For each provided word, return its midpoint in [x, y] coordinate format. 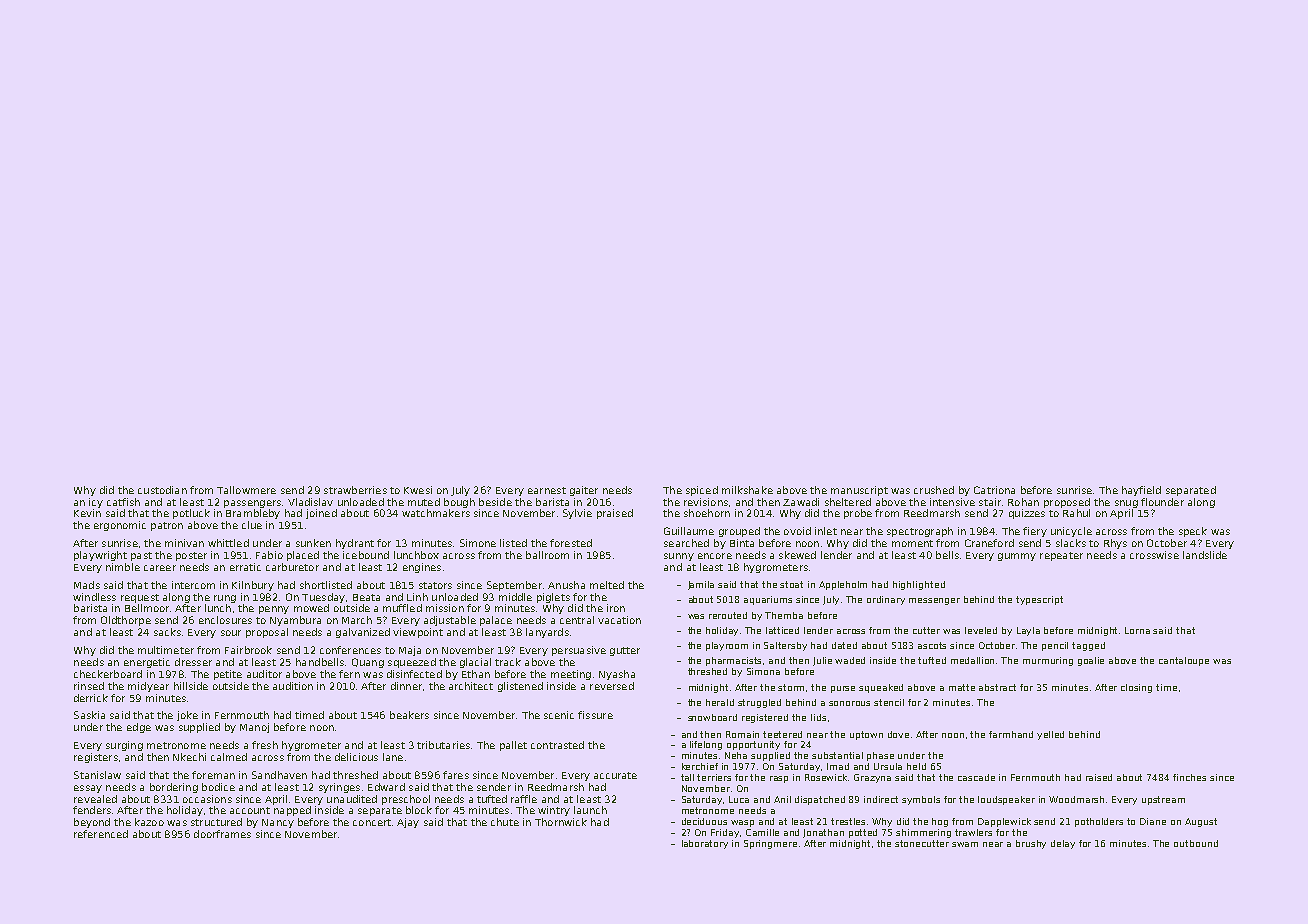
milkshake [747, 490]
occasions [207, 799]
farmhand [1011, 734]
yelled [1050, 735]
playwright [100, 556]
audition [293, 686]
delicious [356, 757]
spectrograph [920, 532]
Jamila [701, 585]
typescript [1039, 600]
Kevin [87, 513]
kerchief [700, 766]
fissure [595, 715]
